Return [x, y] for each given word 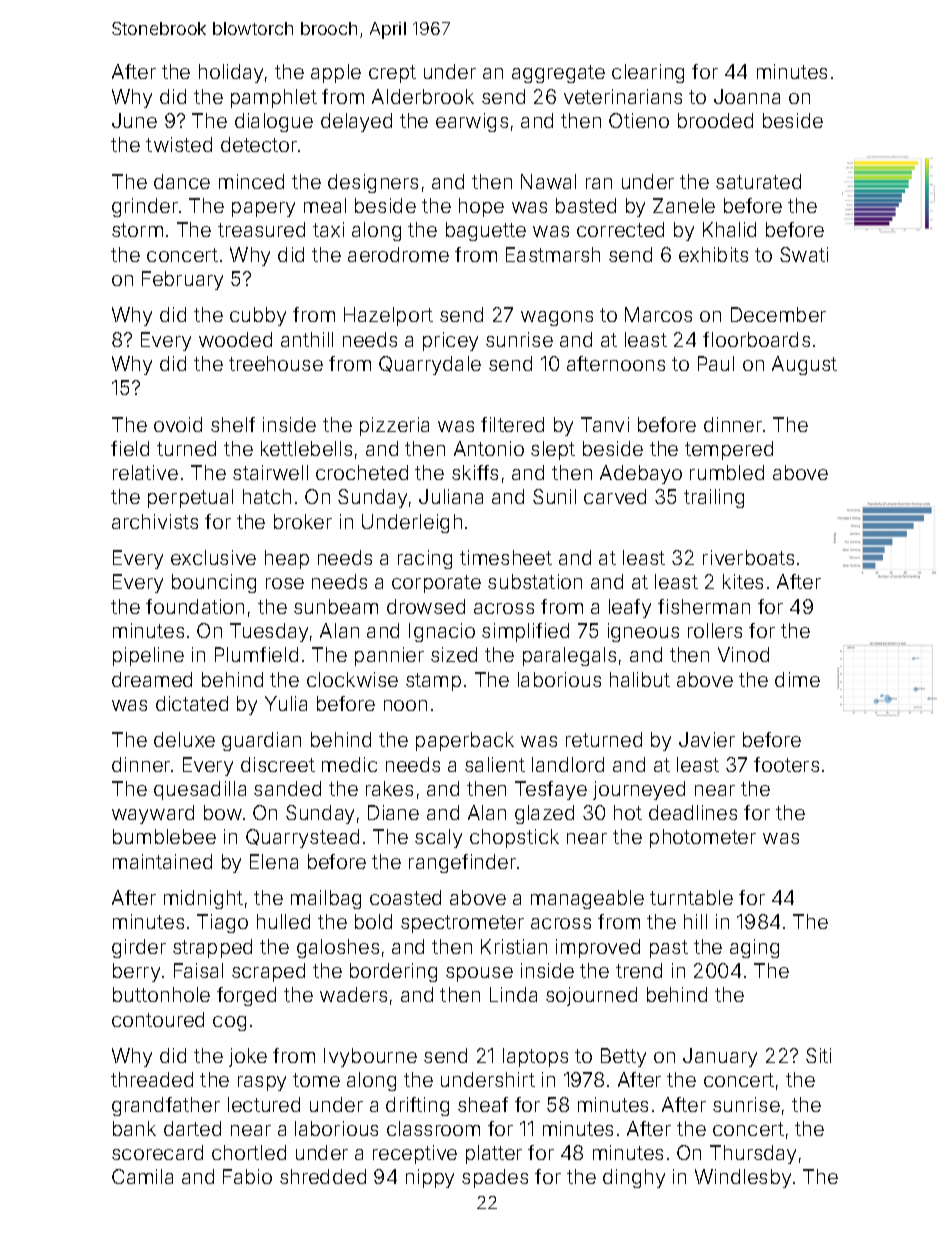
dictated [192, 703]
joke [248, 1057]
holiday [231, 73]
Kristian [514, 946]
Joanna [747, 96]
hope [481, 207]
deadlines [693, 812]
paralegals [569, 656]
